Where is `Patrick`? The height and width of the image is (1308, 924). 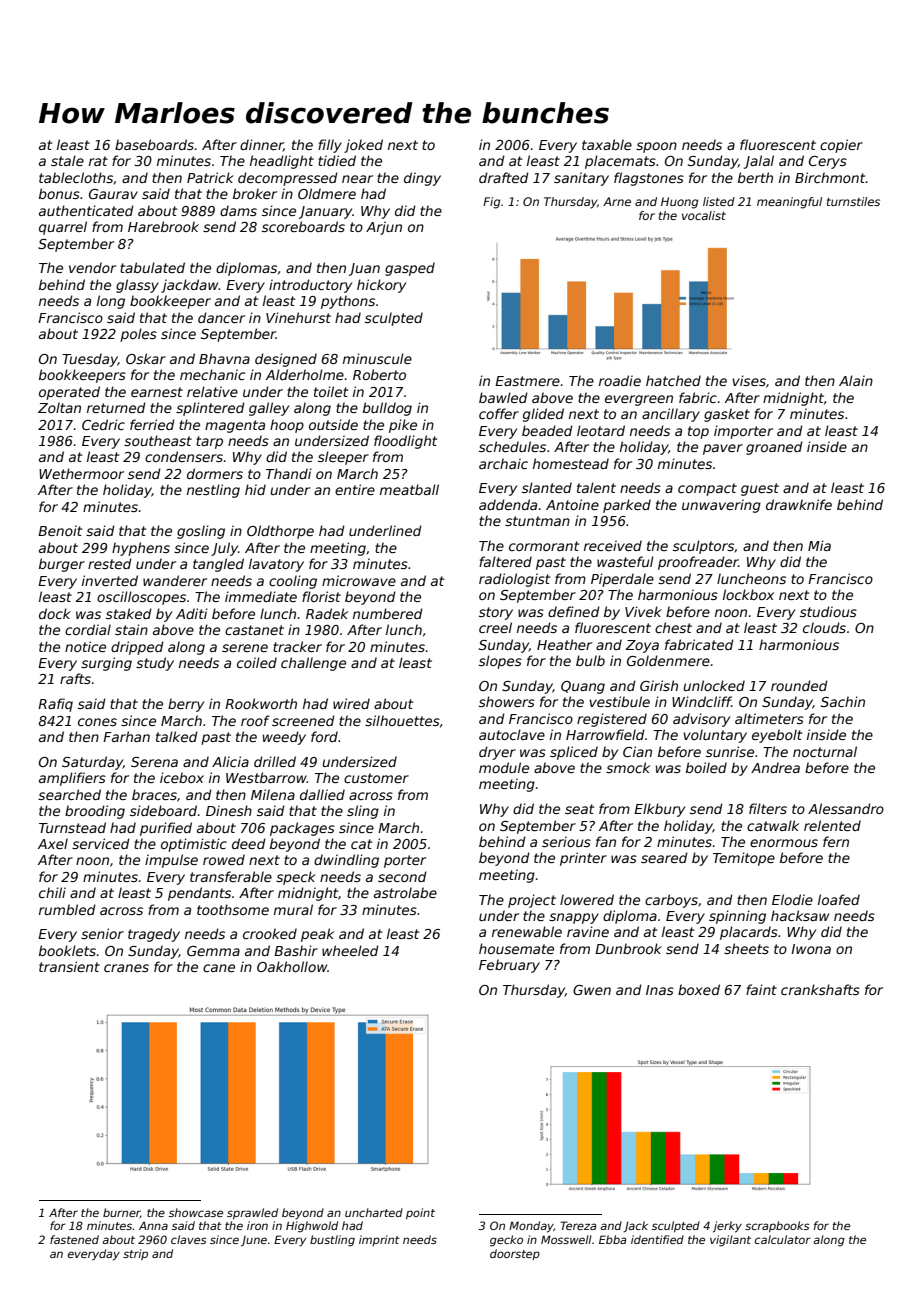 Patrick is located at coordinates (210, 177).
